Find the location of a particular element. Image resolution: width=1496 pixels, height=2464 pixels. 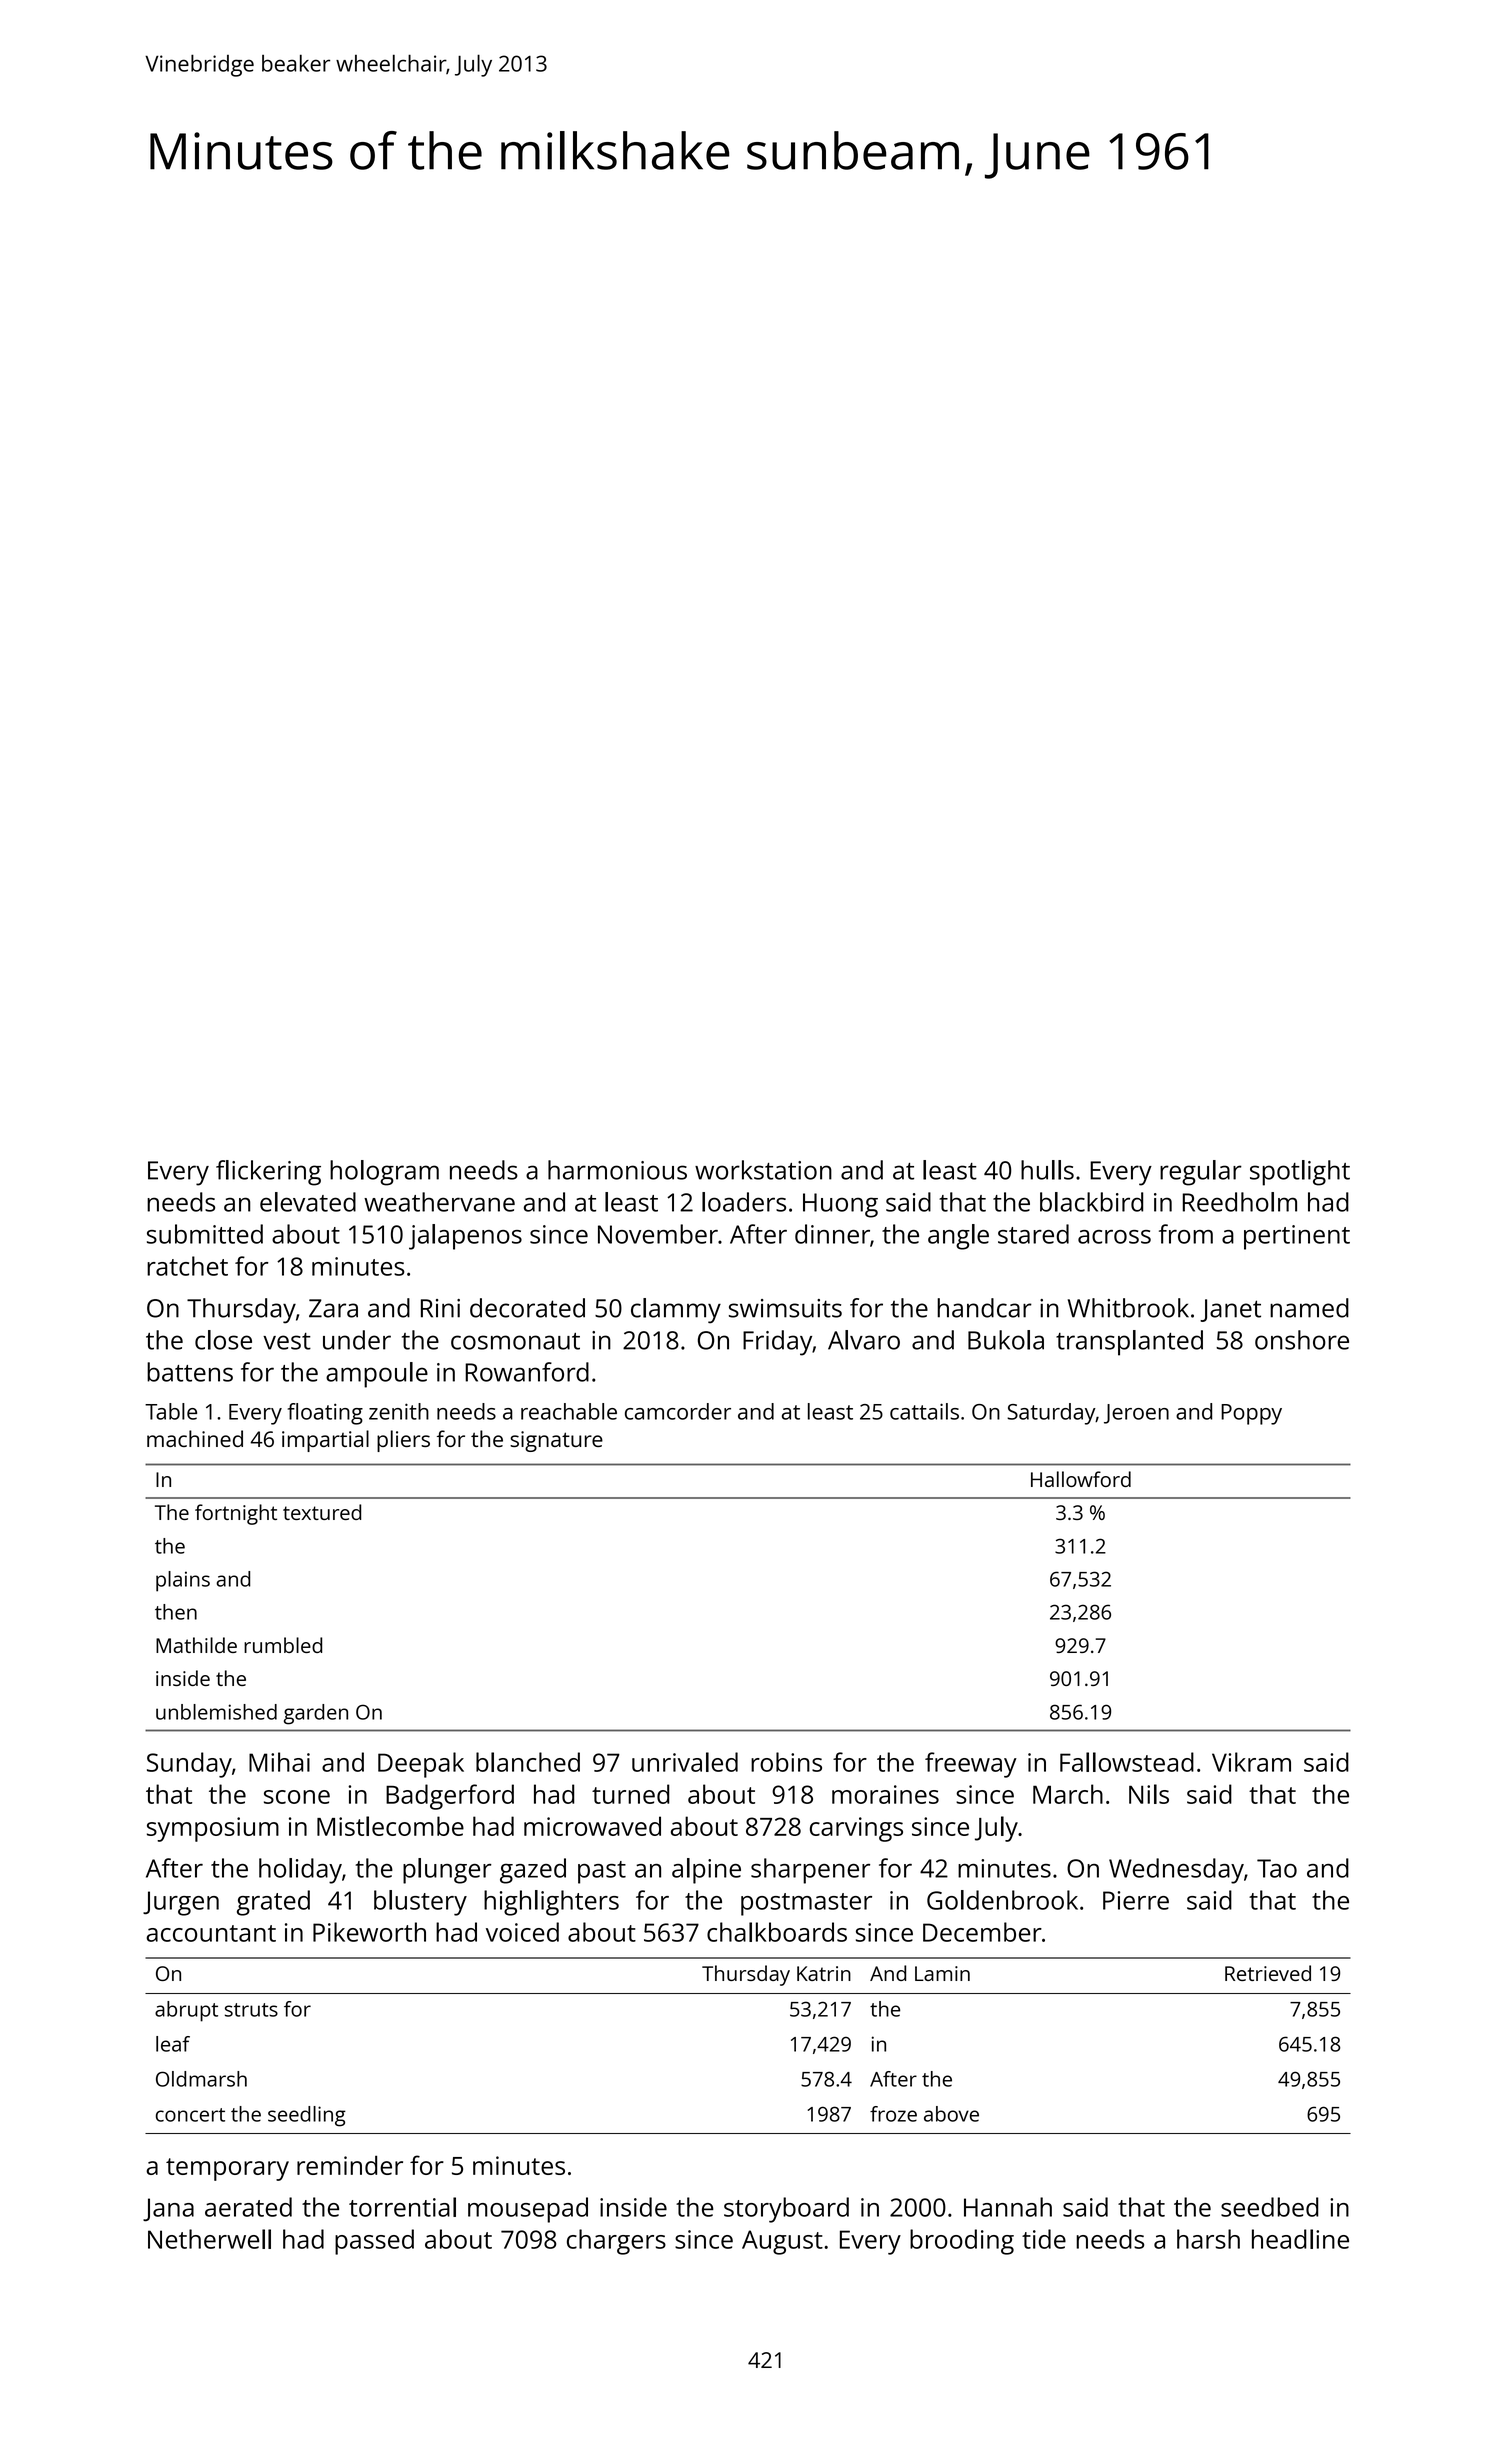

clammy is located at coordinates (676, 1311).
